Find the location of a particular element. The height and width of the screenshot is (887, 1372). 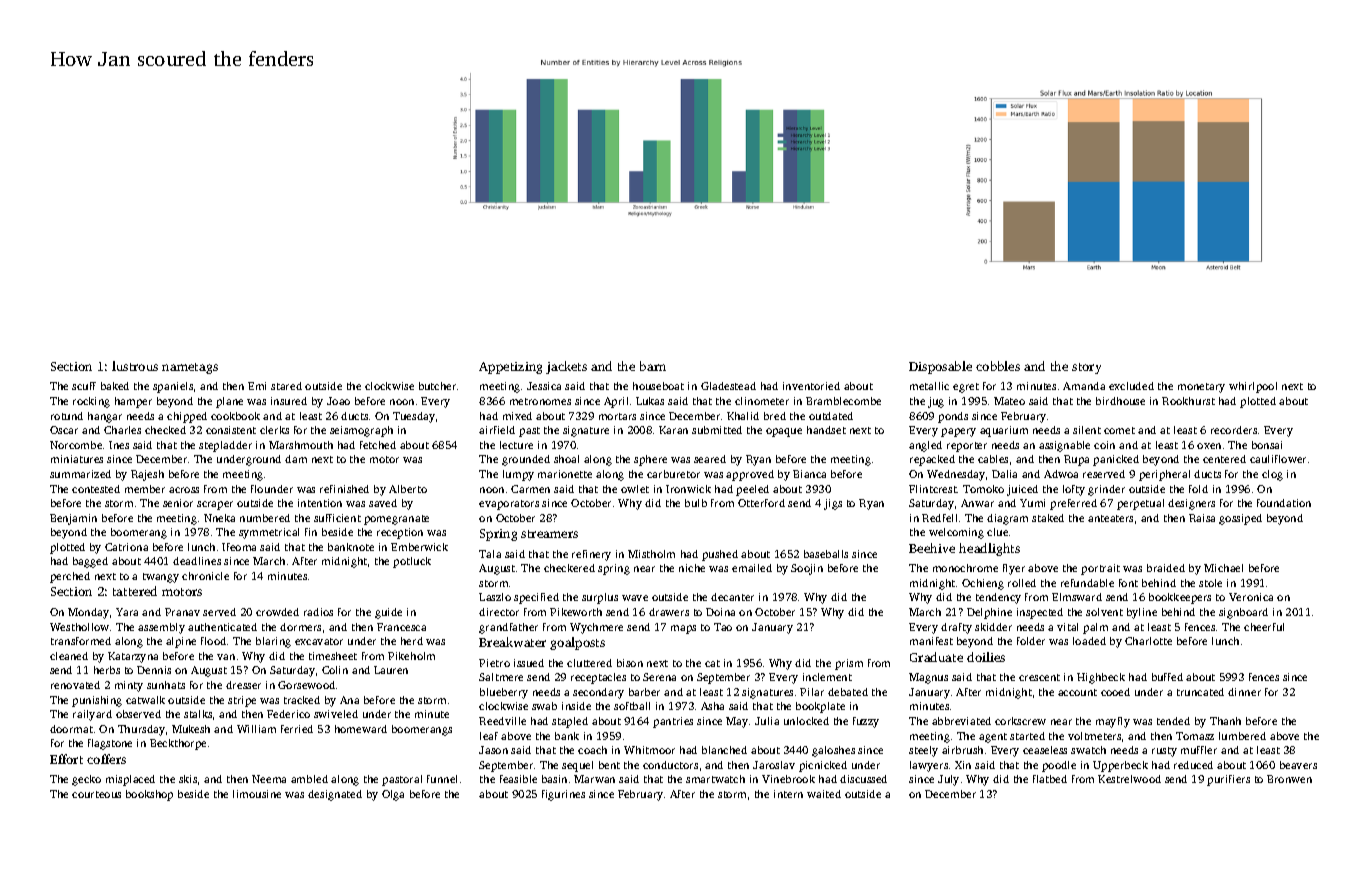

streamers is located at coordinates (549, 534).
